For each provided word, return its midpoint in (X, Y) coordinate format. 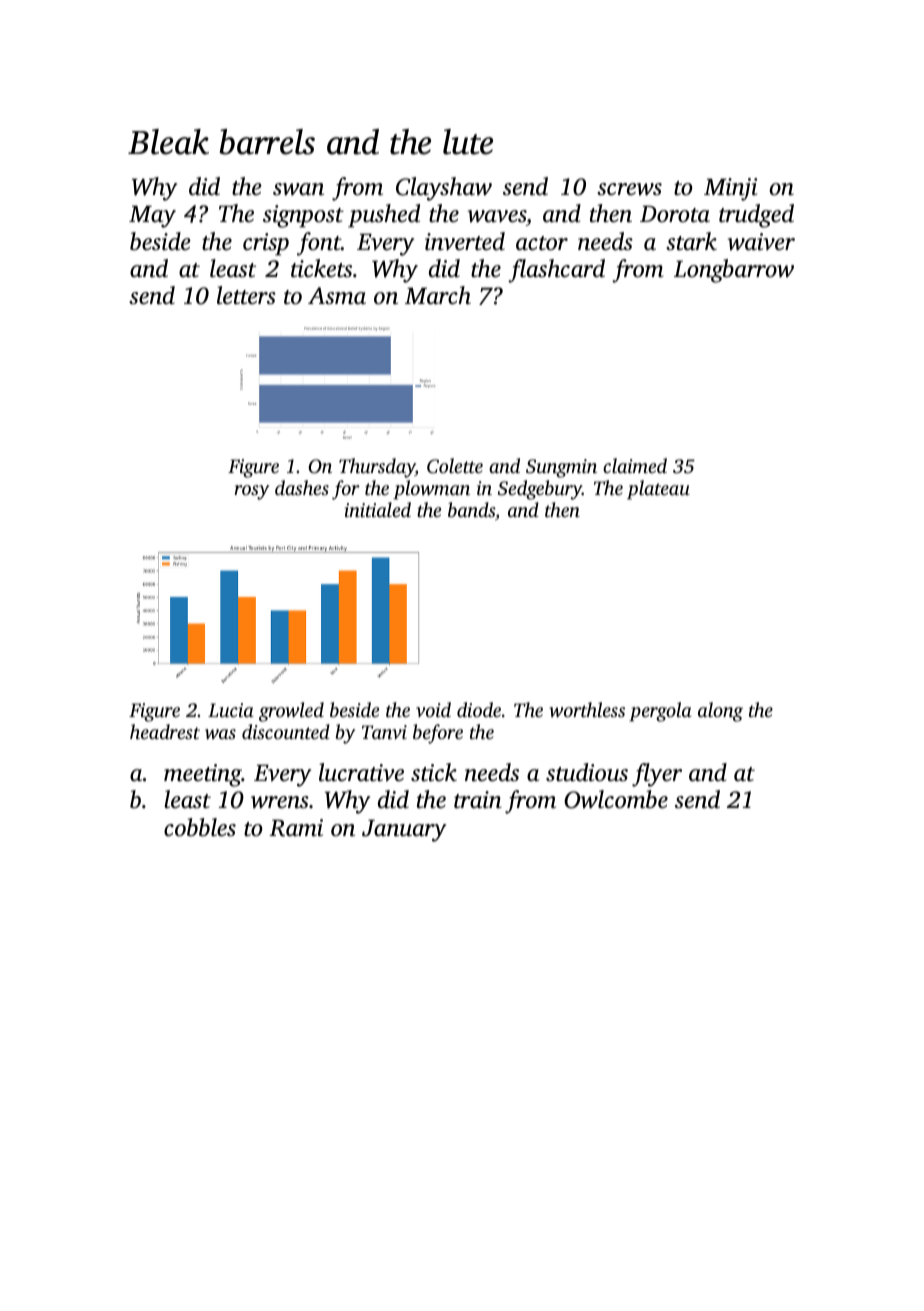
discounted (286, 731)
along (720, 712)
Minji (730, 189)
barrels (267, 142)
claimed (635, 465)
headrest (165, 731)
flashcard (556, 271)
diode (479, 709)
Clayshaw (444, 189)
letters (246, 295)
